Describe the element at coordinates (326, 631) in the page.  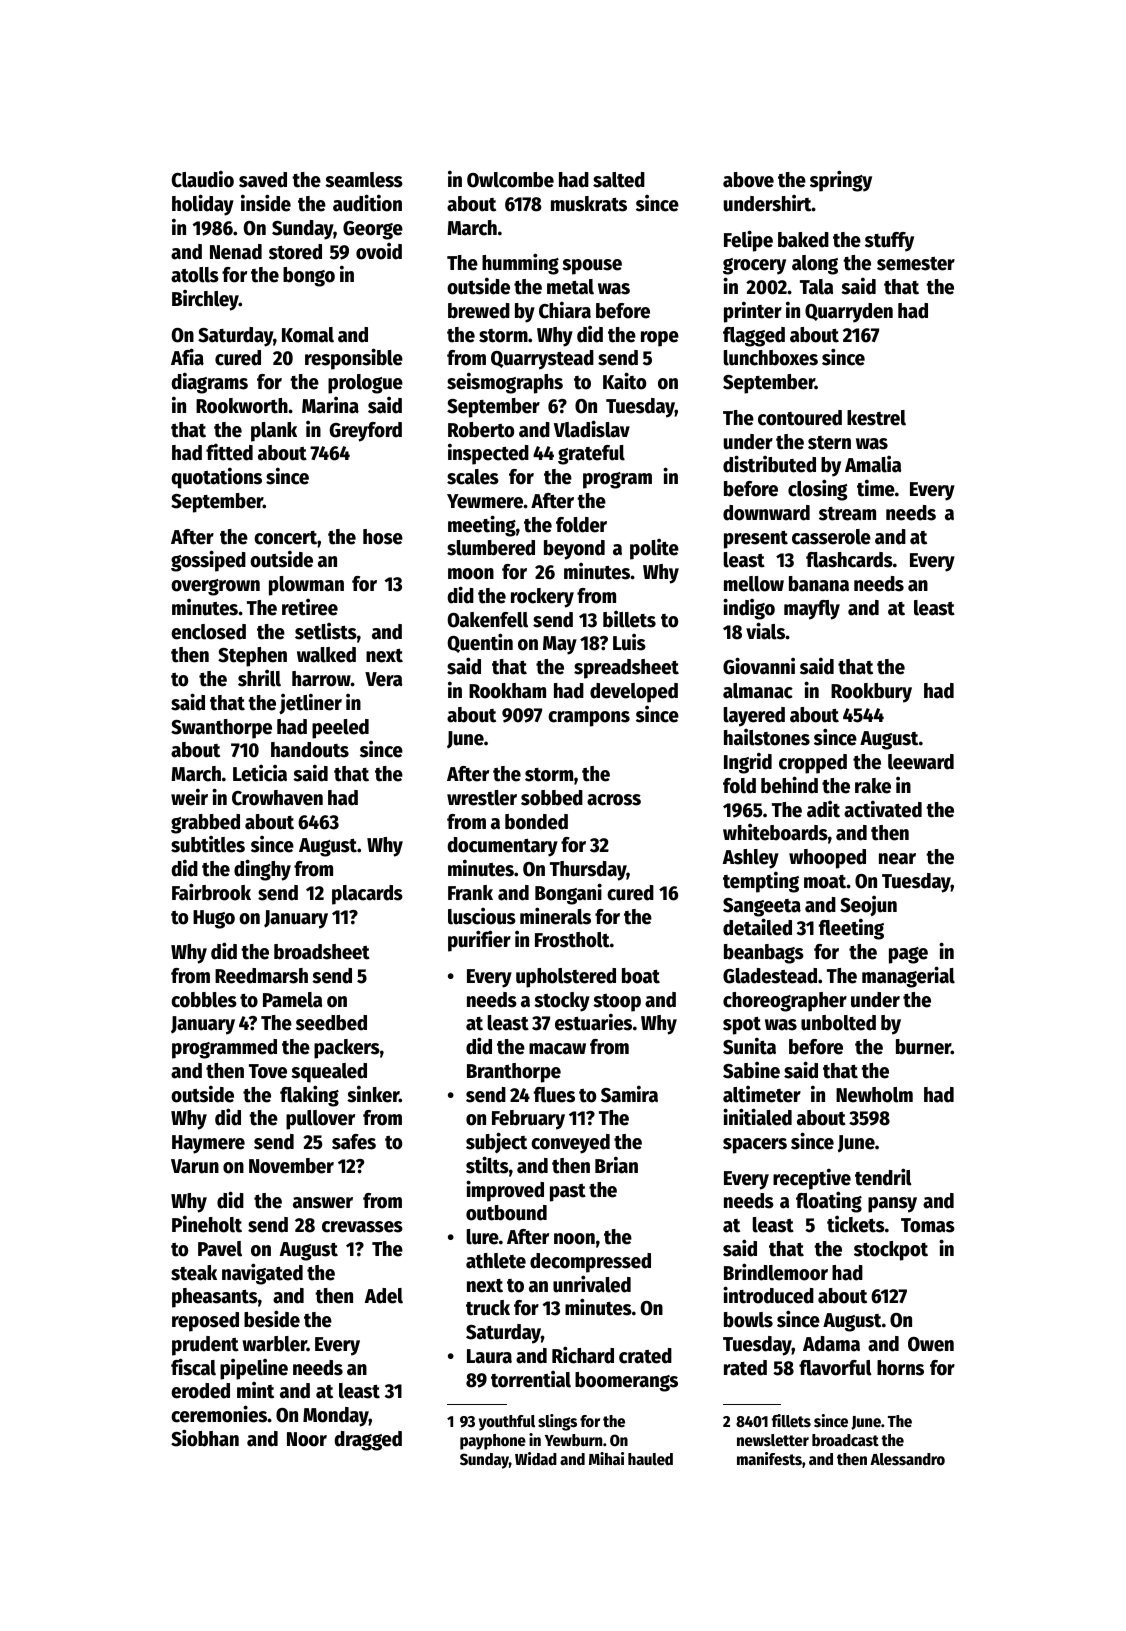
I see `setlists` at that location.
